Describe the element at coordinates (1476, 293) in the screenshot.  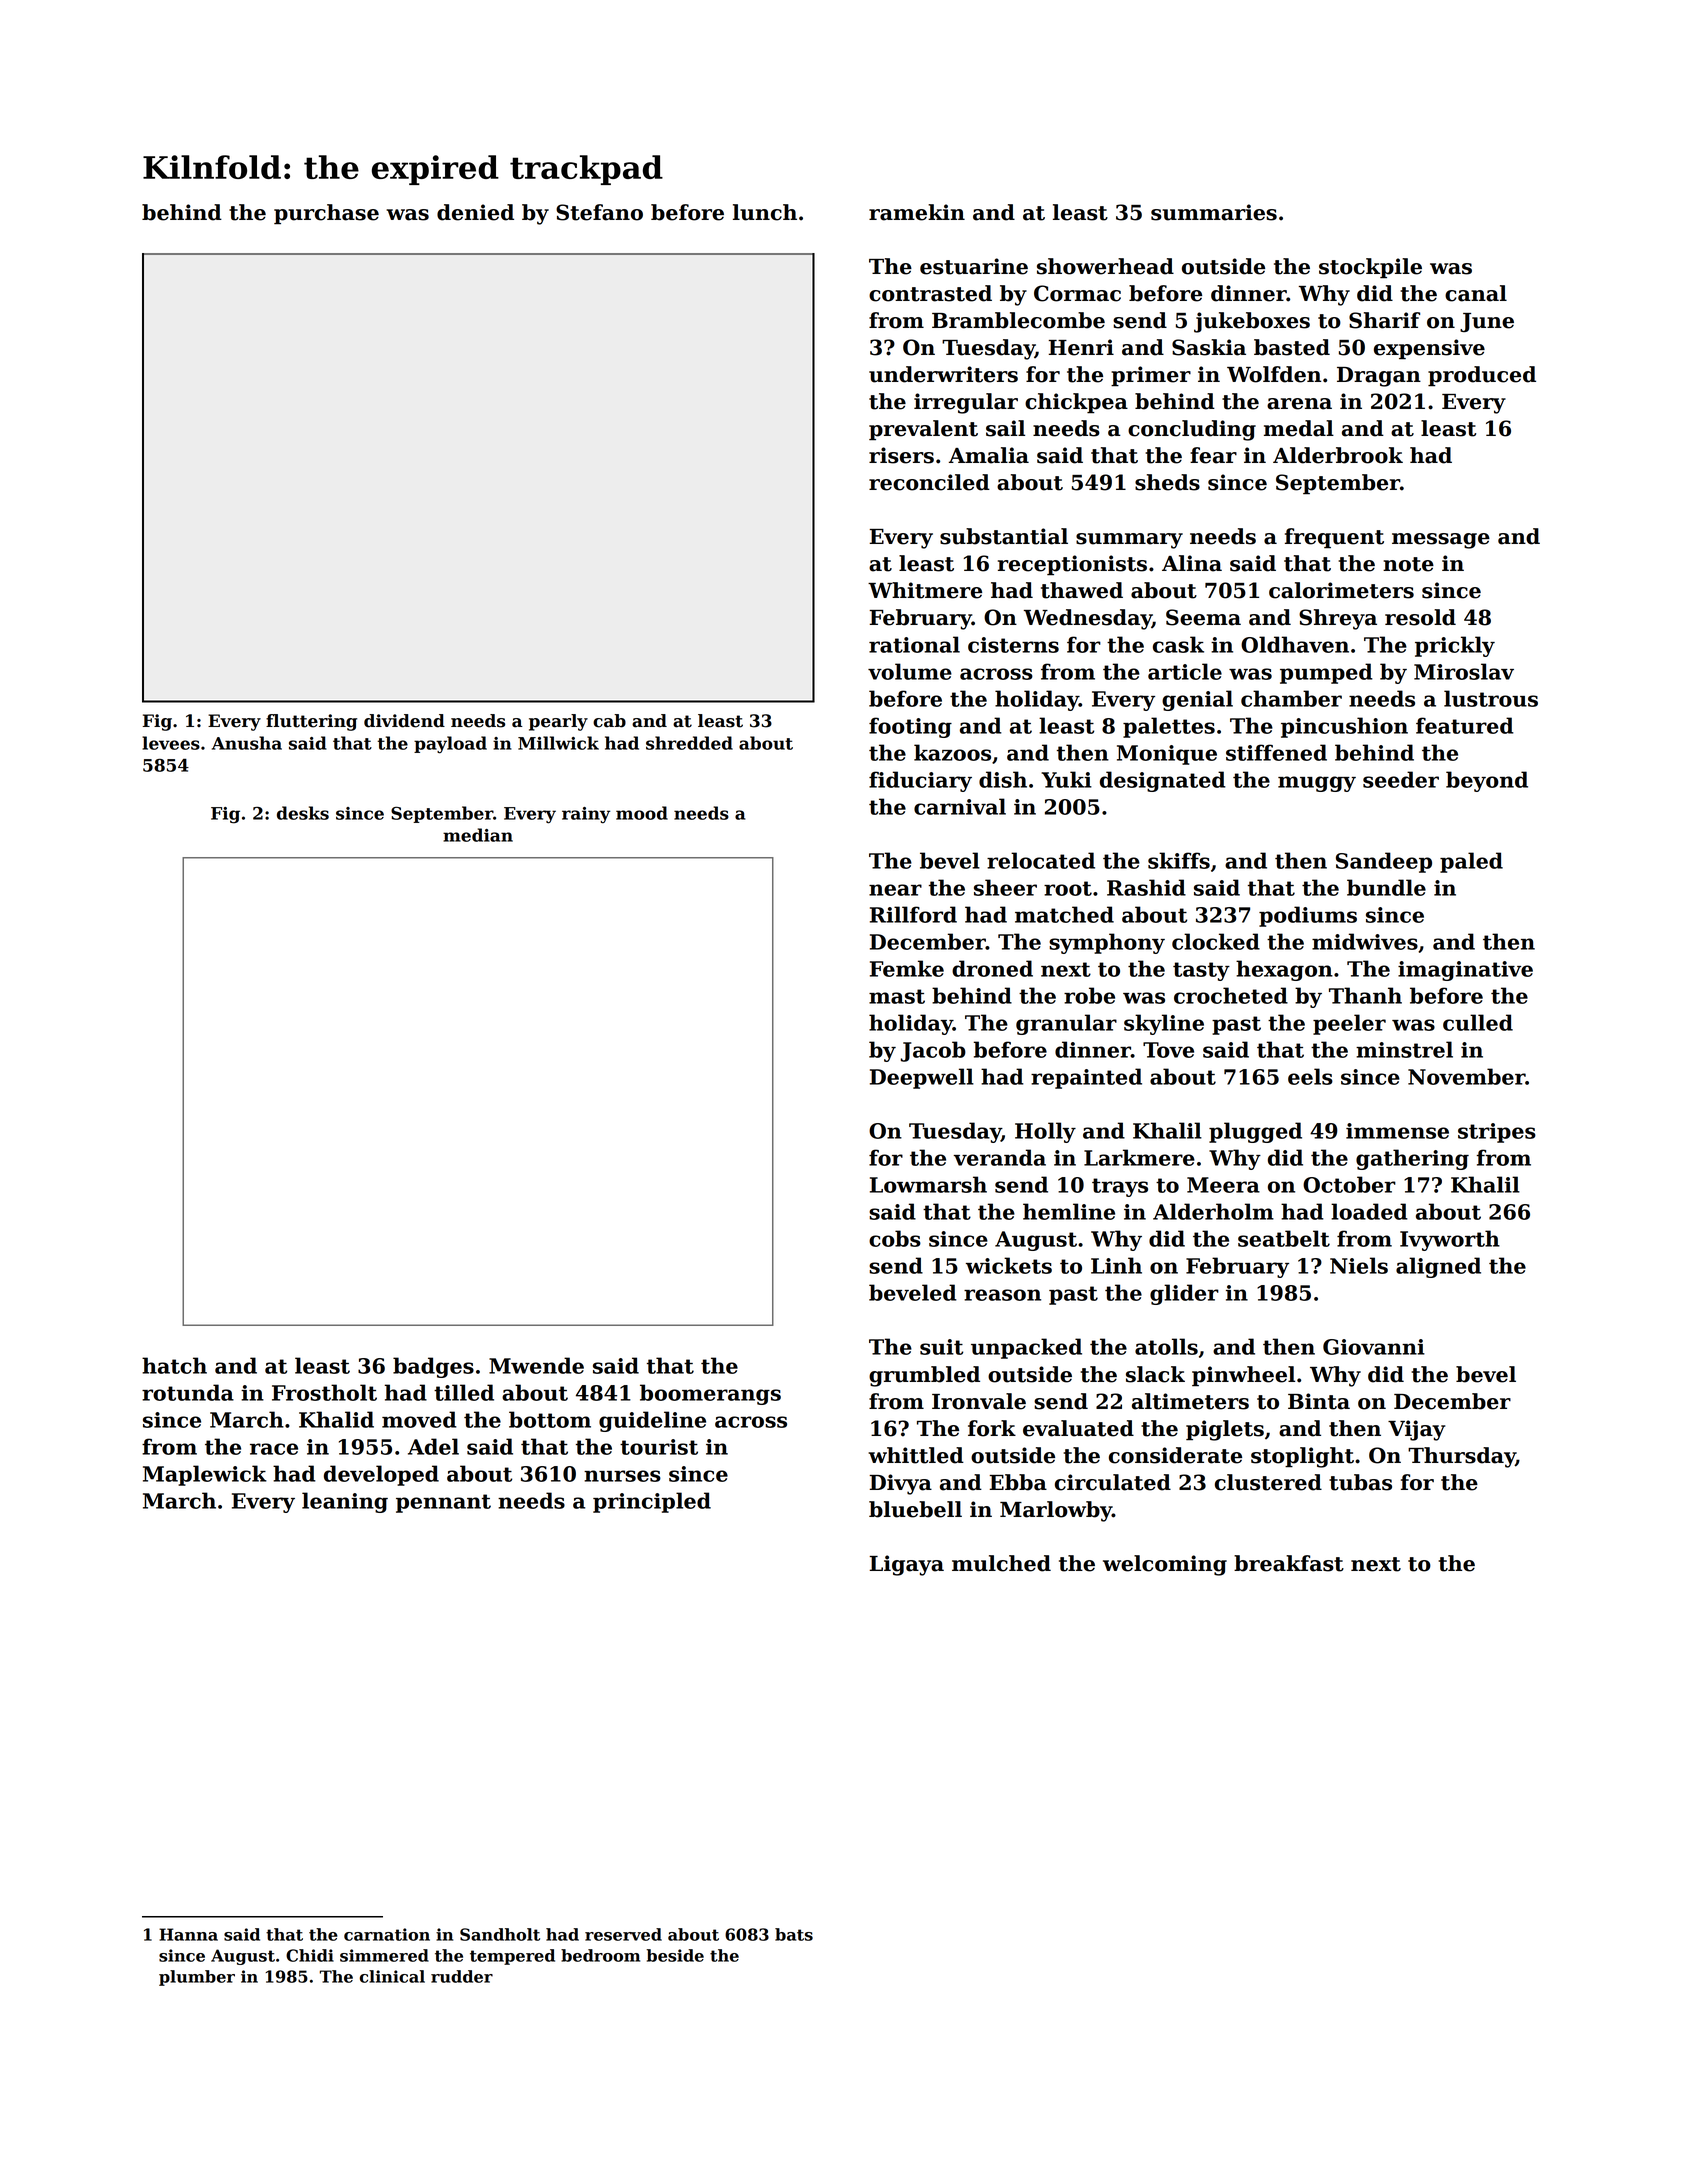
I see `canal` at that location.
